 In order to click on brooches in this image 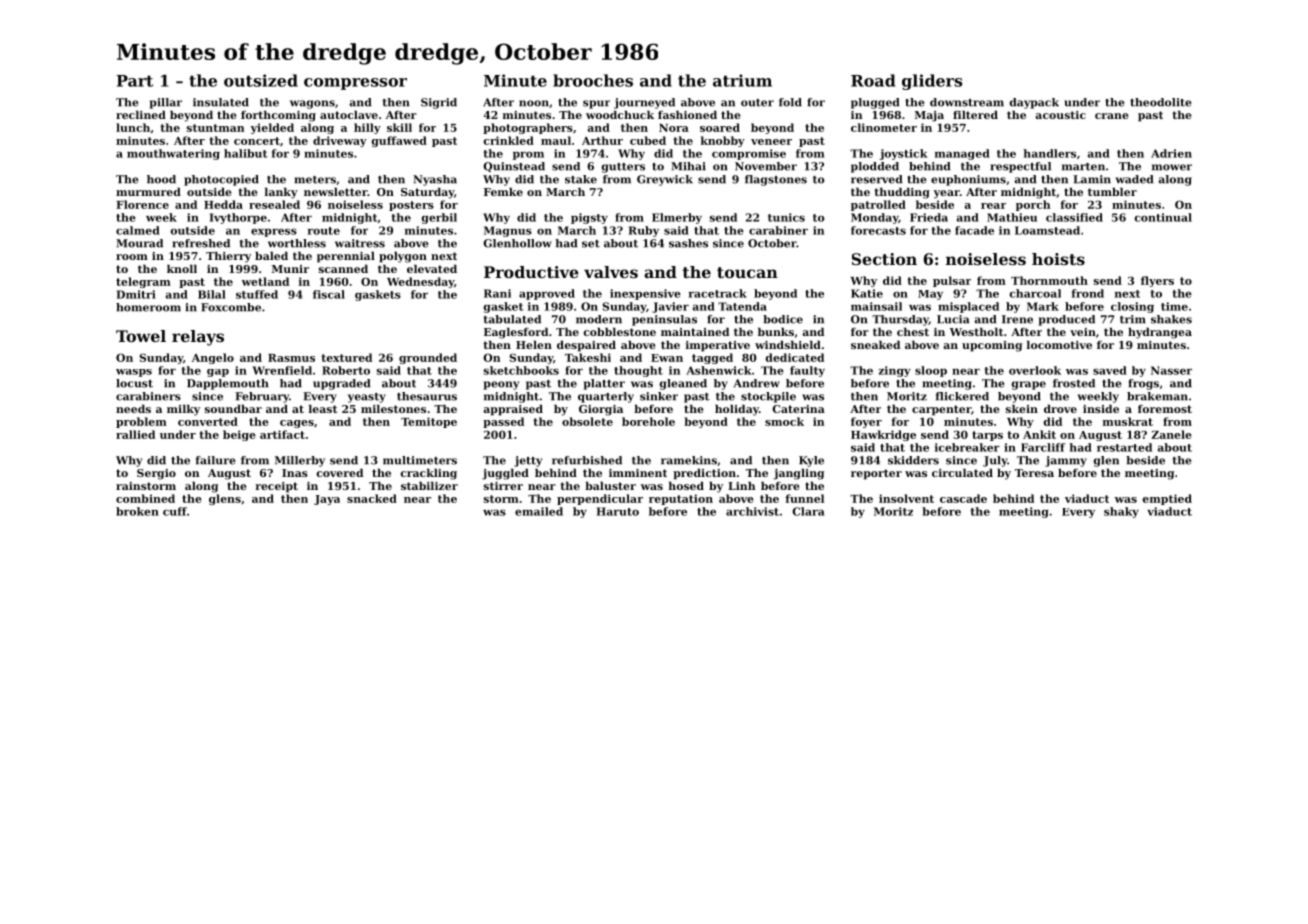, I will do `click(593, 80)`.
